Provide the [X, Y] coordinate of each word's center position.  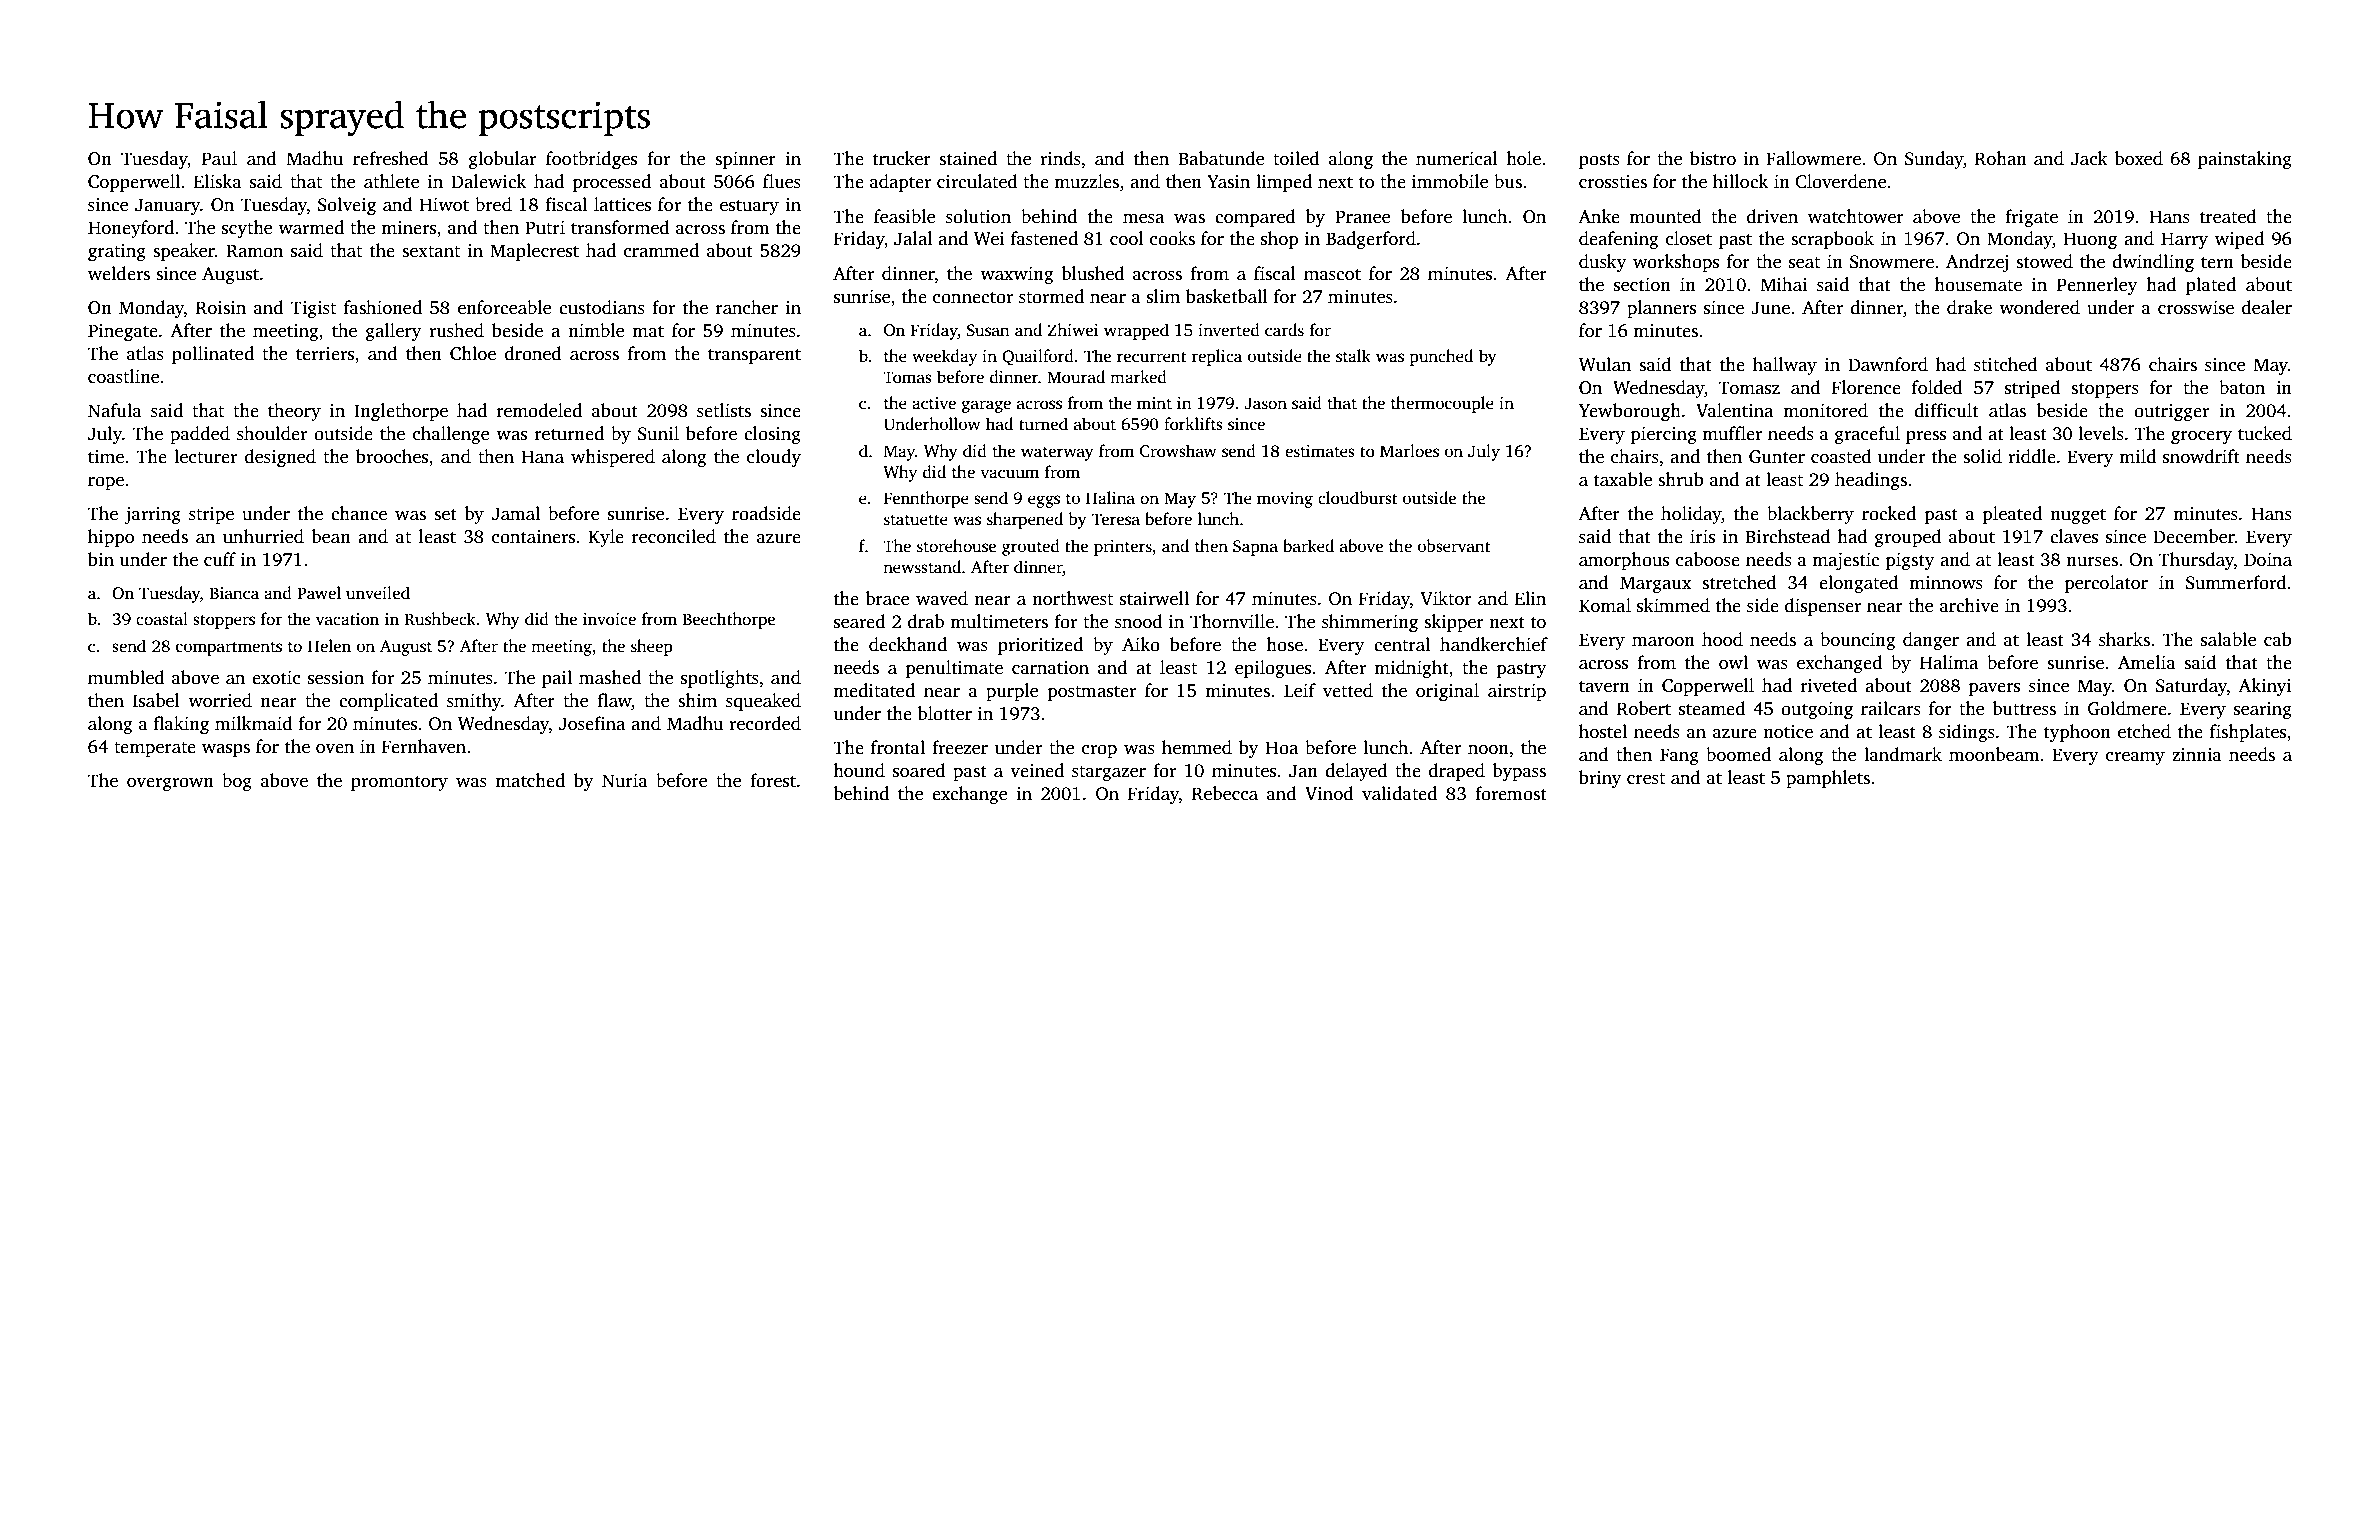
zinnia [2197, 754]
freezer [960, 747]
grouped [1908, 538]
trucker [902, 158]
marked [1138, 377]
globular [502, 160]
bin [101, 559]
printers [1123, 548]
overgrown [170, 784]
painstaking [2245, 160]
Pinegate [123, 332]
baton [2242, 387]
